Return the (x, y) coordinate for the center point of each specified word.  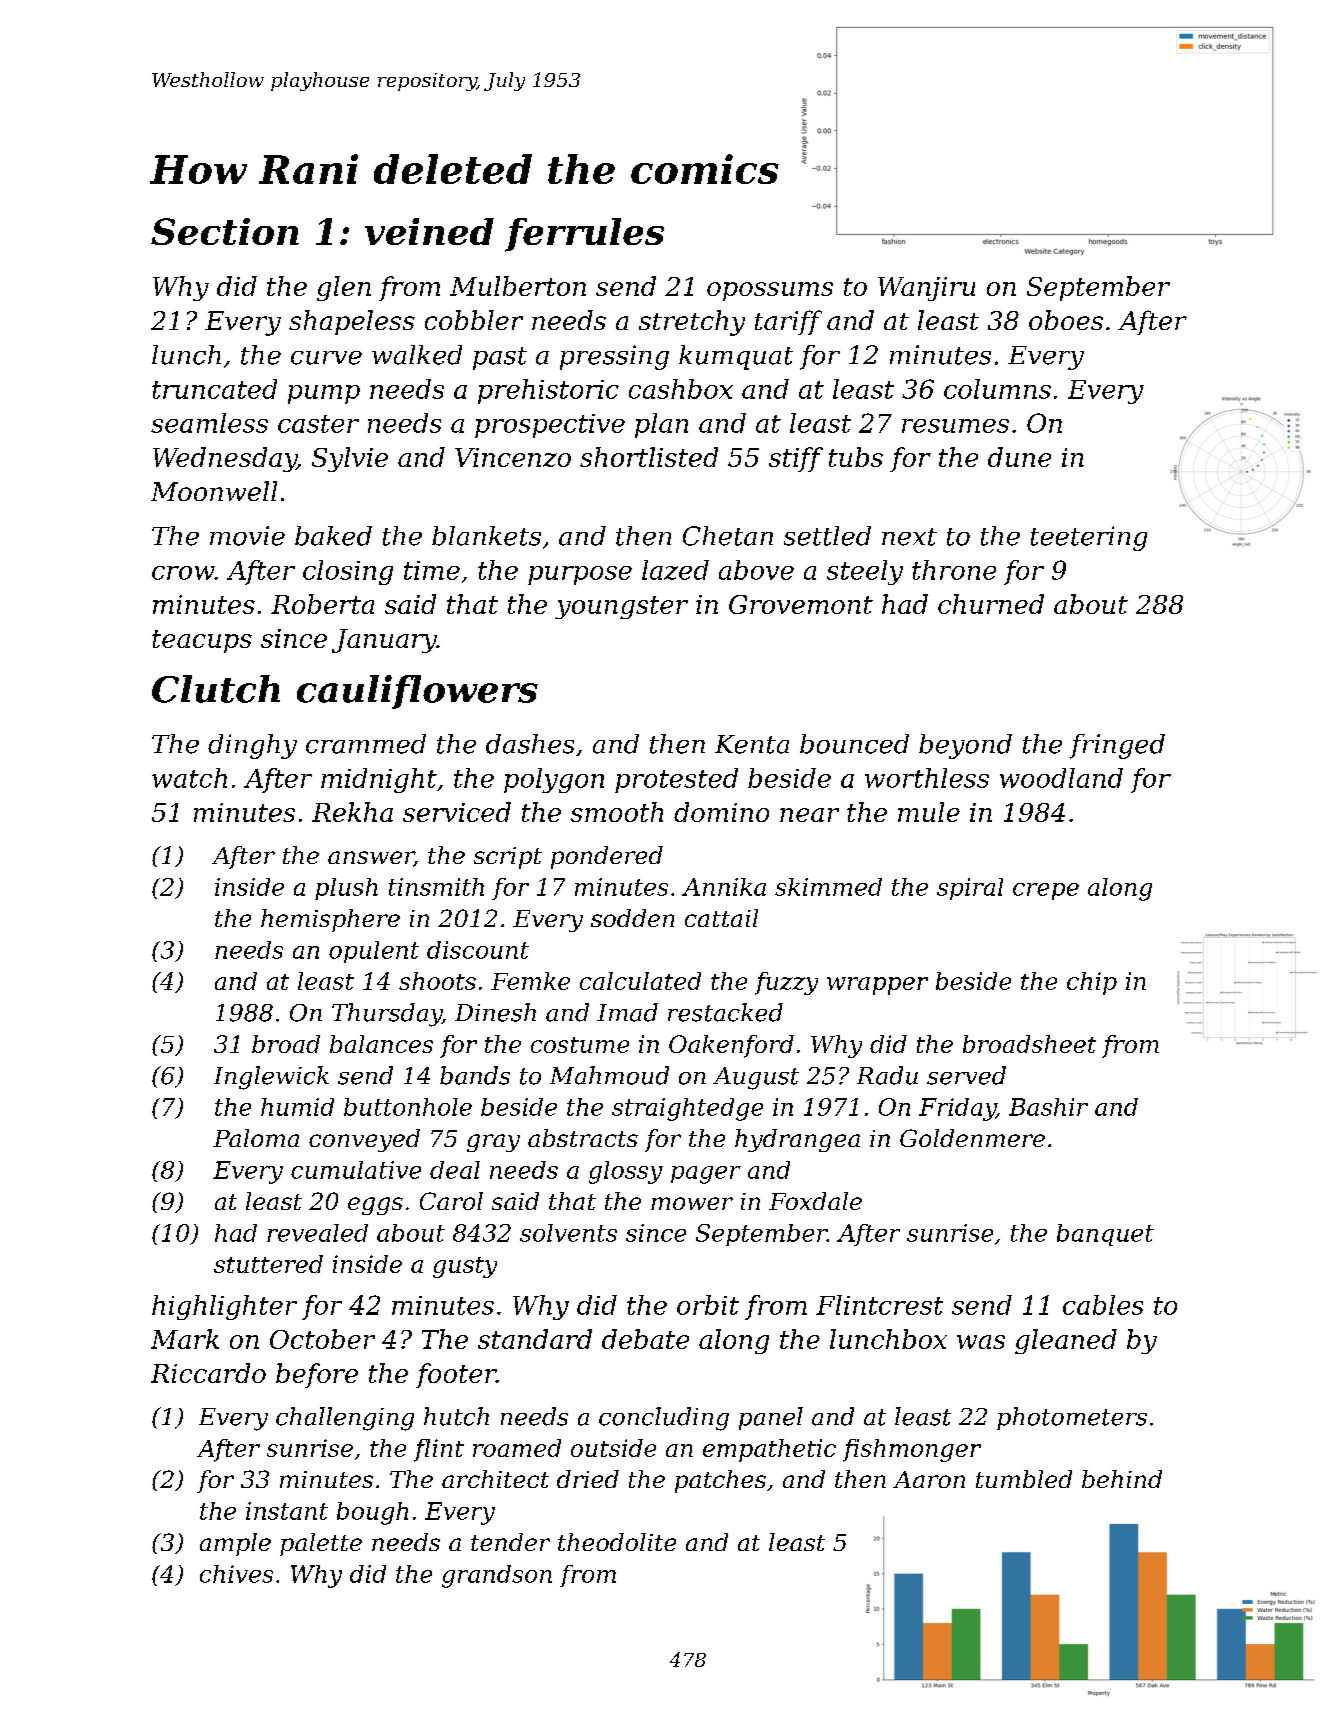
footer (456, 1375)
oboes (1066, 320)
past (500, 358)
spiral (970, 889)
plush (346, 889)
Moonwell (214, 491)
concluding (664, 1419)
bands (475, 1075)
